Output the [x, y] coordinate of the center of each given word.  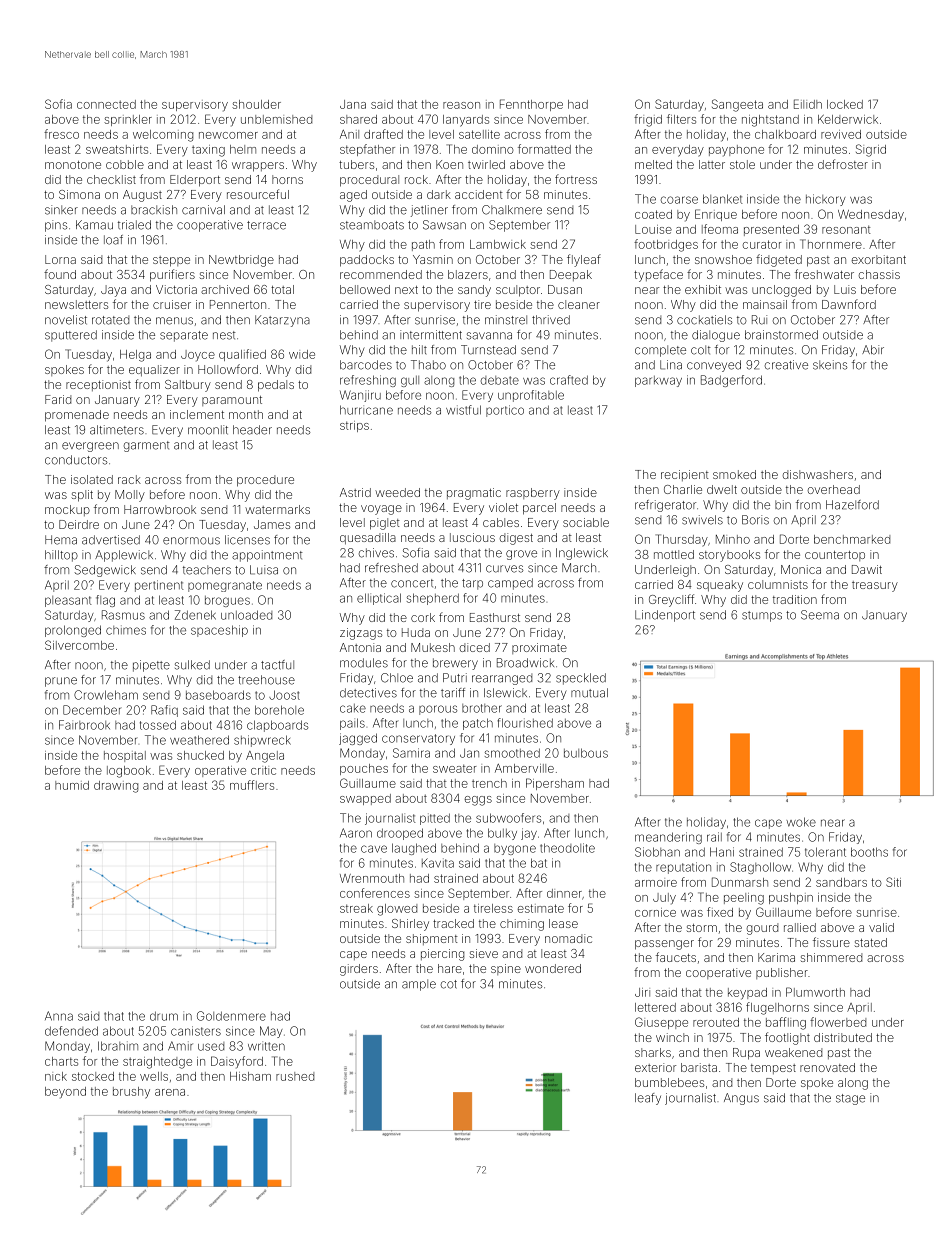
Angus [741, 1099]
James [272, 524]
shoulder [256, 104]
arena [170, 1092]
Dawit [867, 569]
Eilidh [808, 104]
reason [461, 105]
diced [474, 647]
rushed [295, 1076]
